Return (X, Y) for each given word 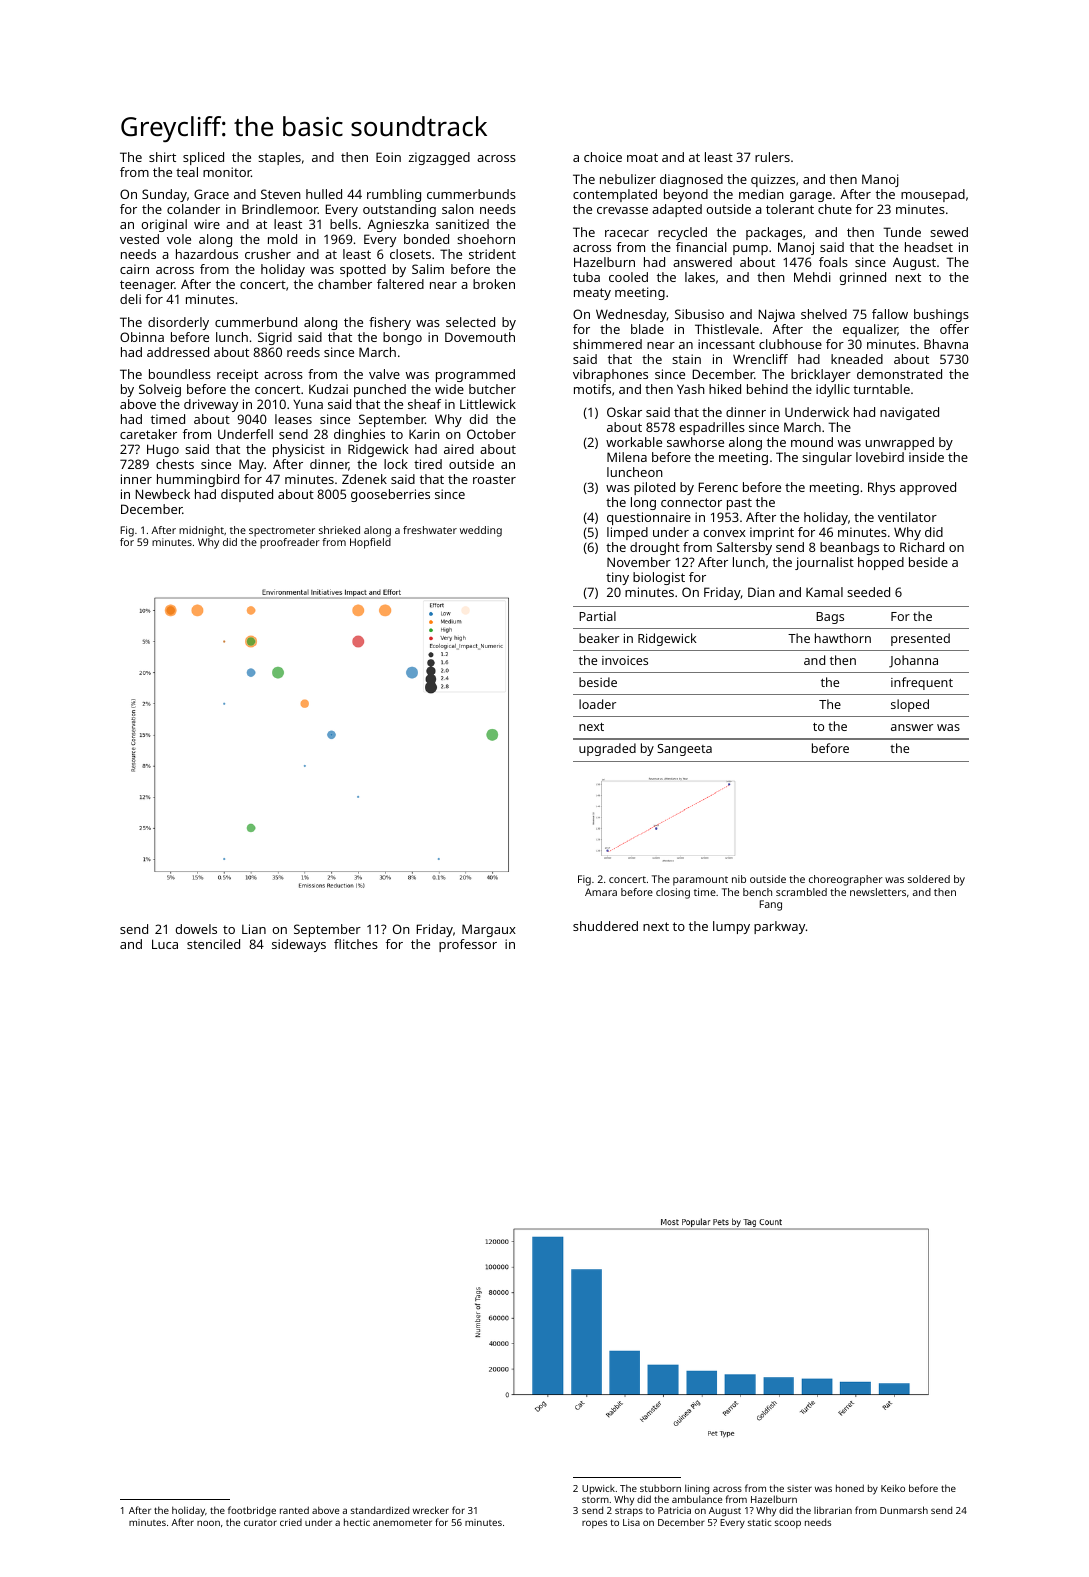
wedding (481, 531)
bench (757, 892)
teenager (147, 286)
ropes (594, 1524)
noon (208, 1523)
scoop (788, 1524)
